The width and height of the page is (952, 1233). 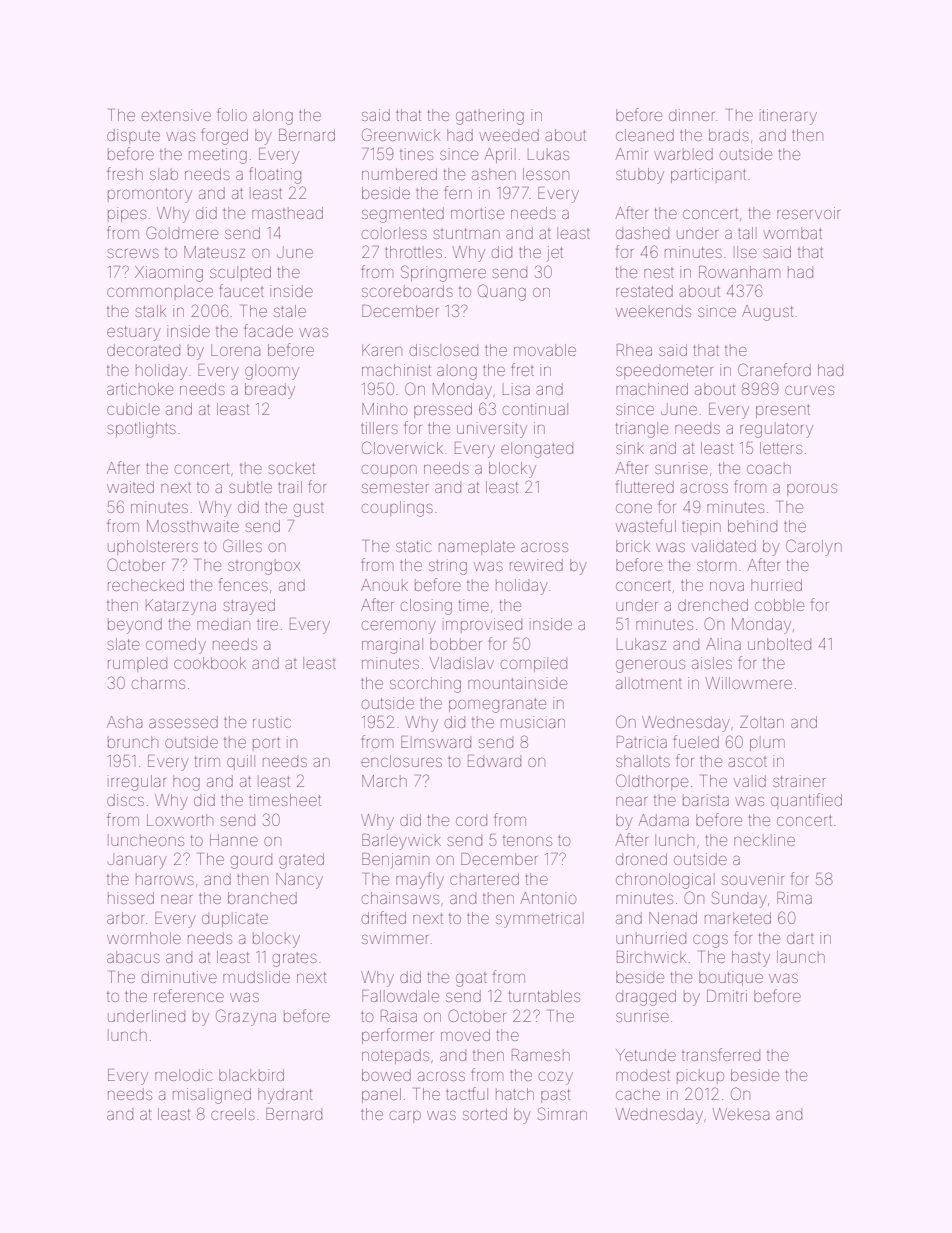 I want to click on Quang, so click(x=502, y=292).
